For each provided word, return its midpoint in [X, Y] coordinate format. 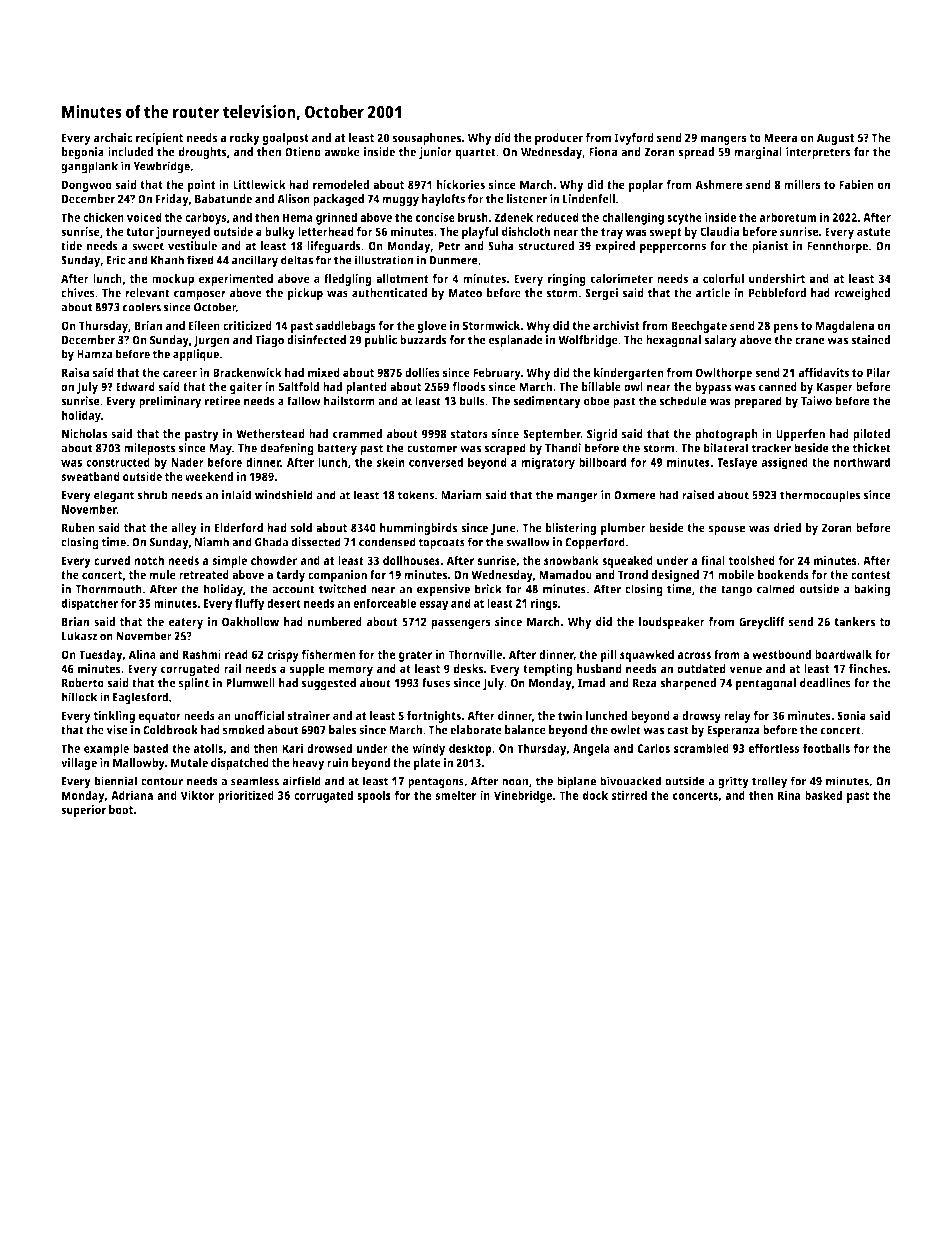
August [836, 139]
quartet [475, 154]
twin [570, 715]
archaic [113, 137]
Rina [789, 795]
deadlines [825, 683]
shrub [152, 495]
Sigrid [602, 435]
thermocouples [820, 496]
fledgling [348, 280]
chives [78, 293]
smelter [456, 795]
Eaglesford [140, 698]
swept [665, 233]
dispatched [240, 764]
